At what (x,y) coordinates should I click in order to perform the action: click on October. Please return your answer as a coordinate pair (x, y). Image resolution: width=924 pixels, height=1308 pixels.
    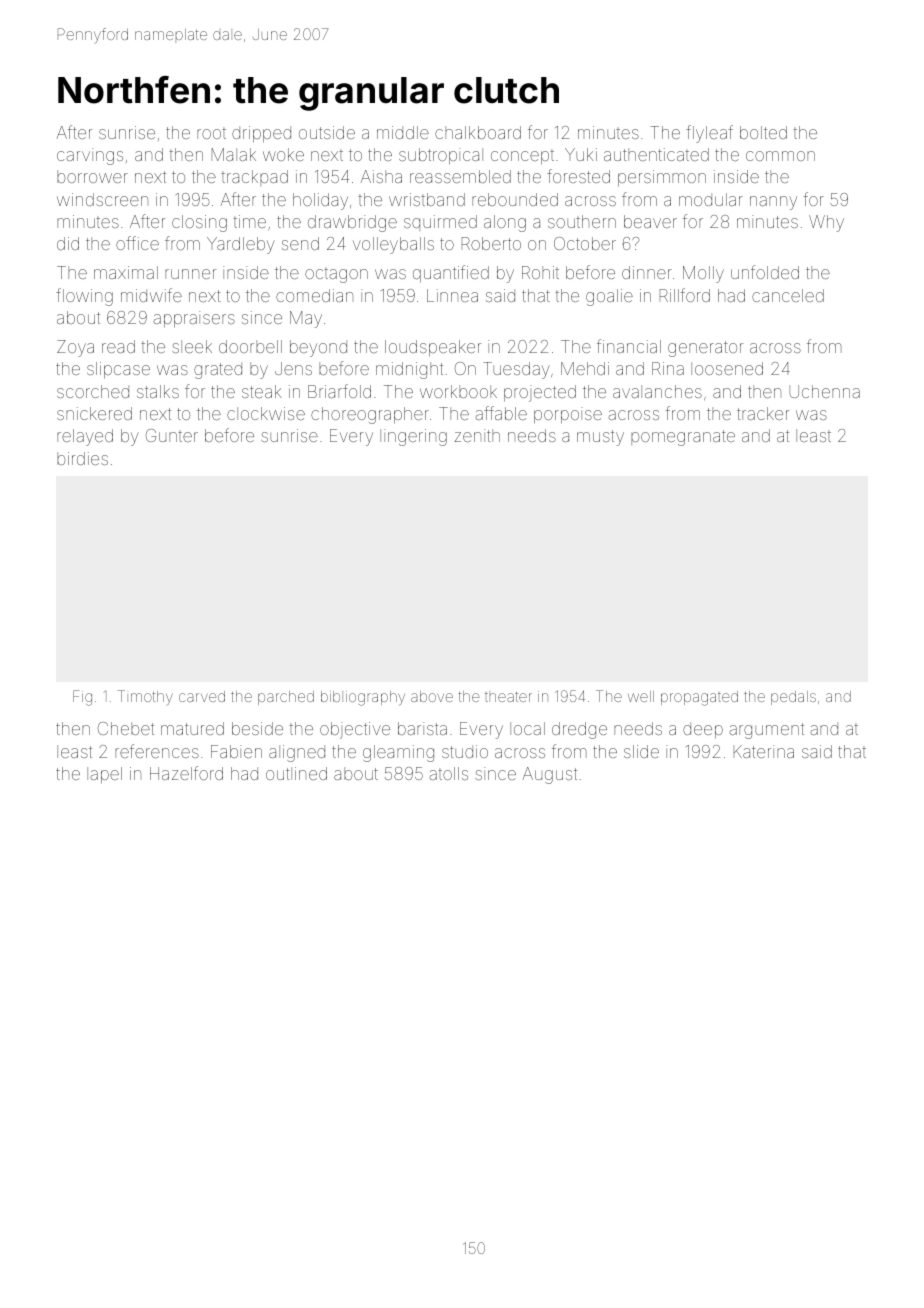
    Looking at the image, I should click on (585, 243).
